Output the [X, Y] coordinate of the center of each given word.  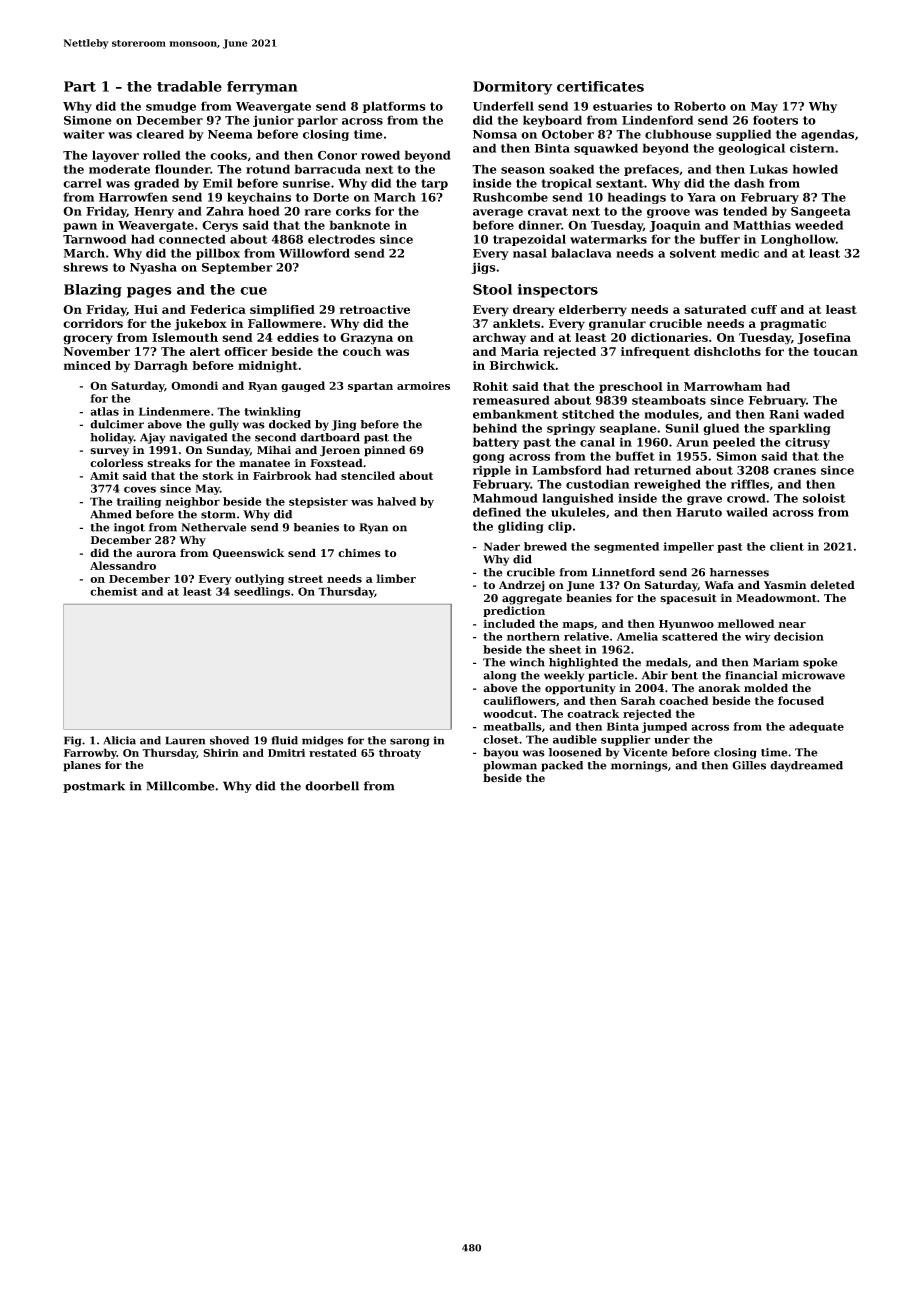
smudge [171, 107]
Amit [104, 475]
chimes [359, 553]
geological [751, 149]
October [568, 134]
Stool [492, 289]
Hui [146, 309]
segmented [626, 547]
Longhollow [798, 240]
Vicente [645, 752]
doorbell [332, 786]
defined [497, 512]
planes [82, 766]
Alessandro [123, 565]
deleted [832, 585]
